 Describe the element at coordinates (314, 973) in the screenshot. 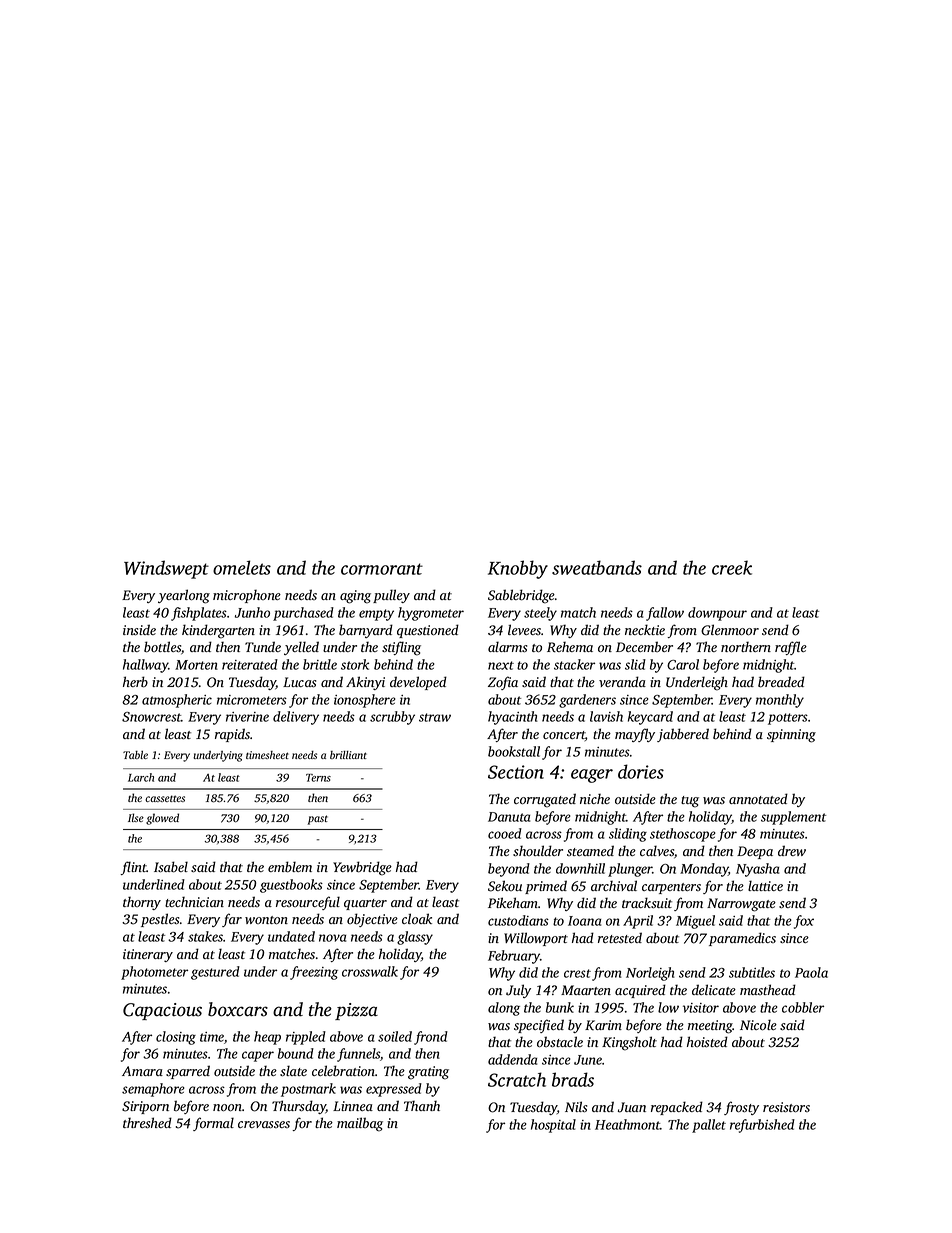

I see `freezing` at that location.
